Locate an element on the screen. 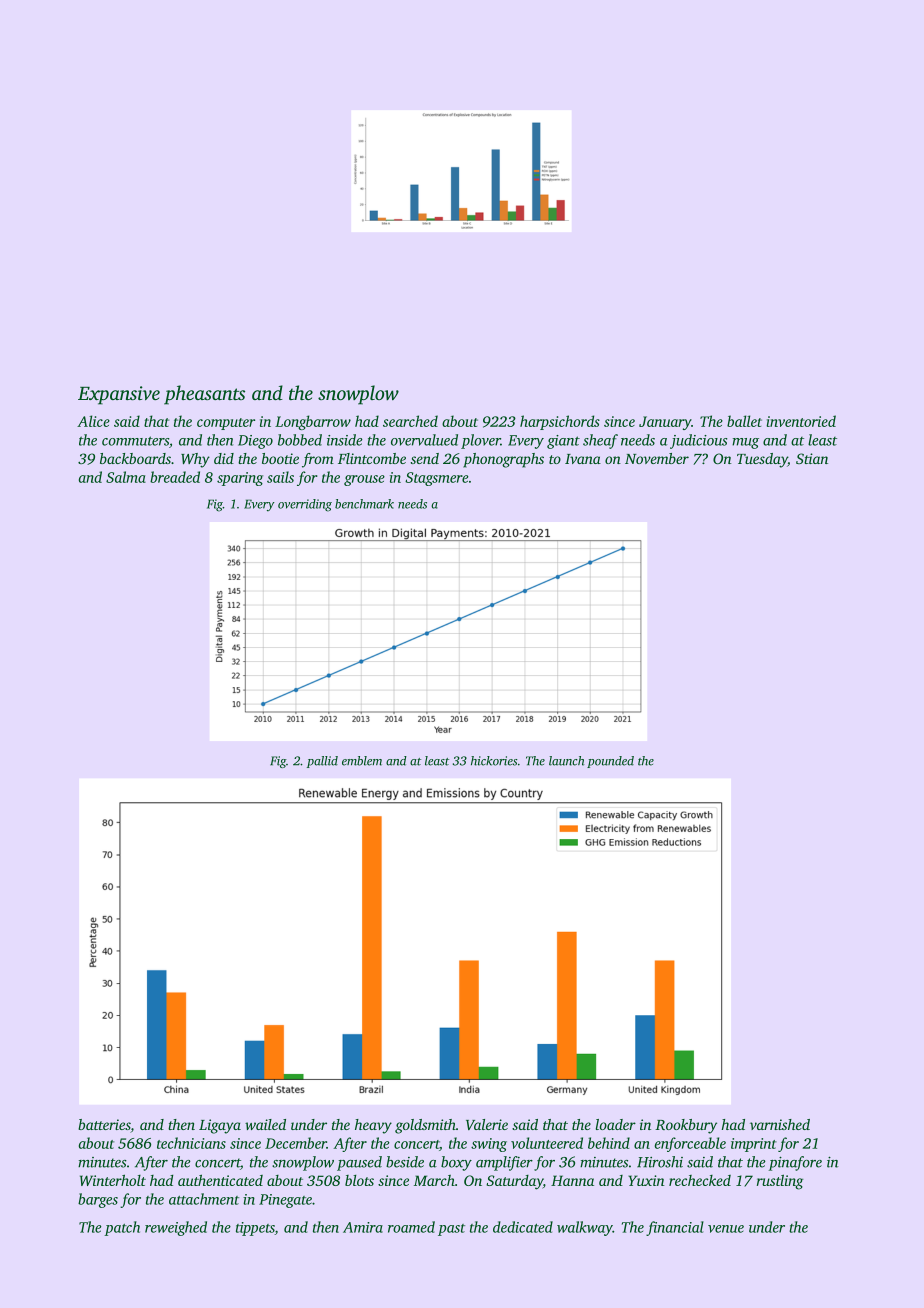  inventoried is located at coordinates (801, 421).
